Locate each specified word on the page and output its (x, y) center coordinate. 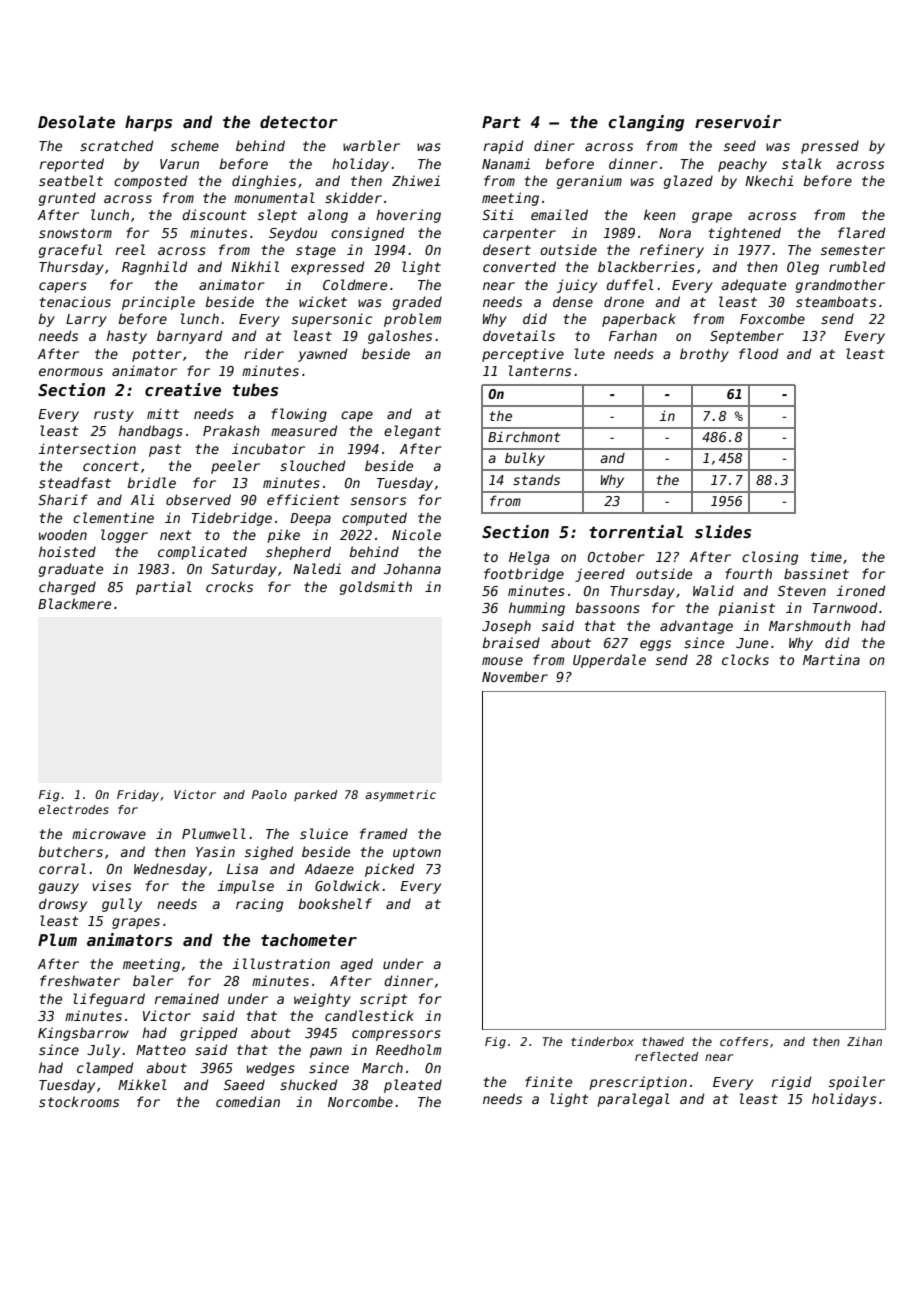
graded (417, 303)
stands (536, 479)
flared (861, 232)
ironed (860, 590)
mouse (502, 661)
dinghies (264, 182)
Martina (831, 659)
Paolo (269, 794)
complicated (202, 553)
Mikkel (142, 1084)
